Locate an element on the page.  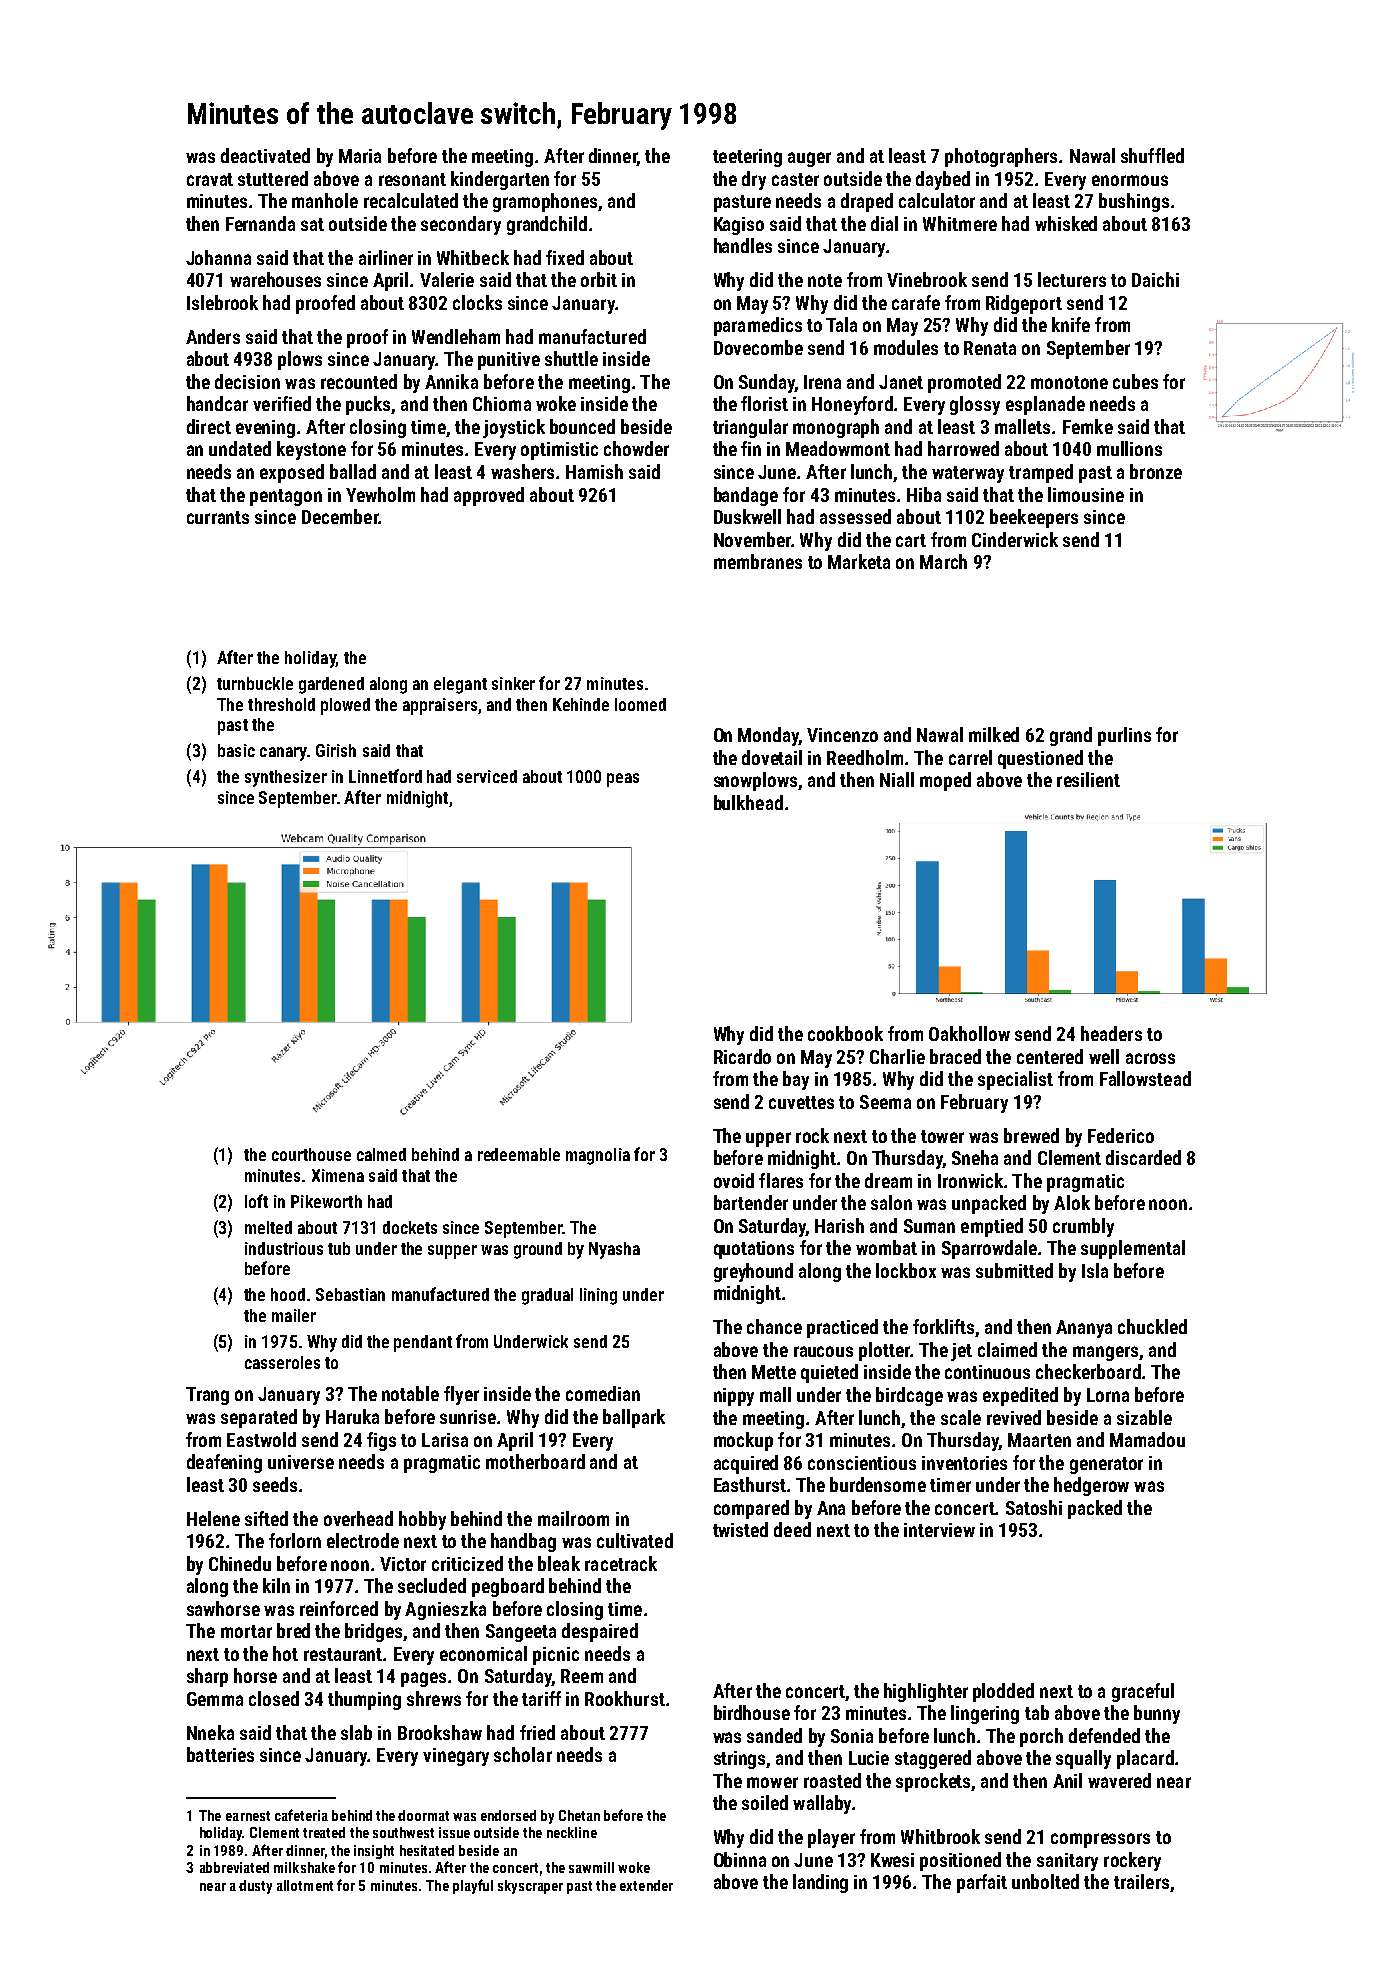
loft is located at coordinates (256, 1201).
